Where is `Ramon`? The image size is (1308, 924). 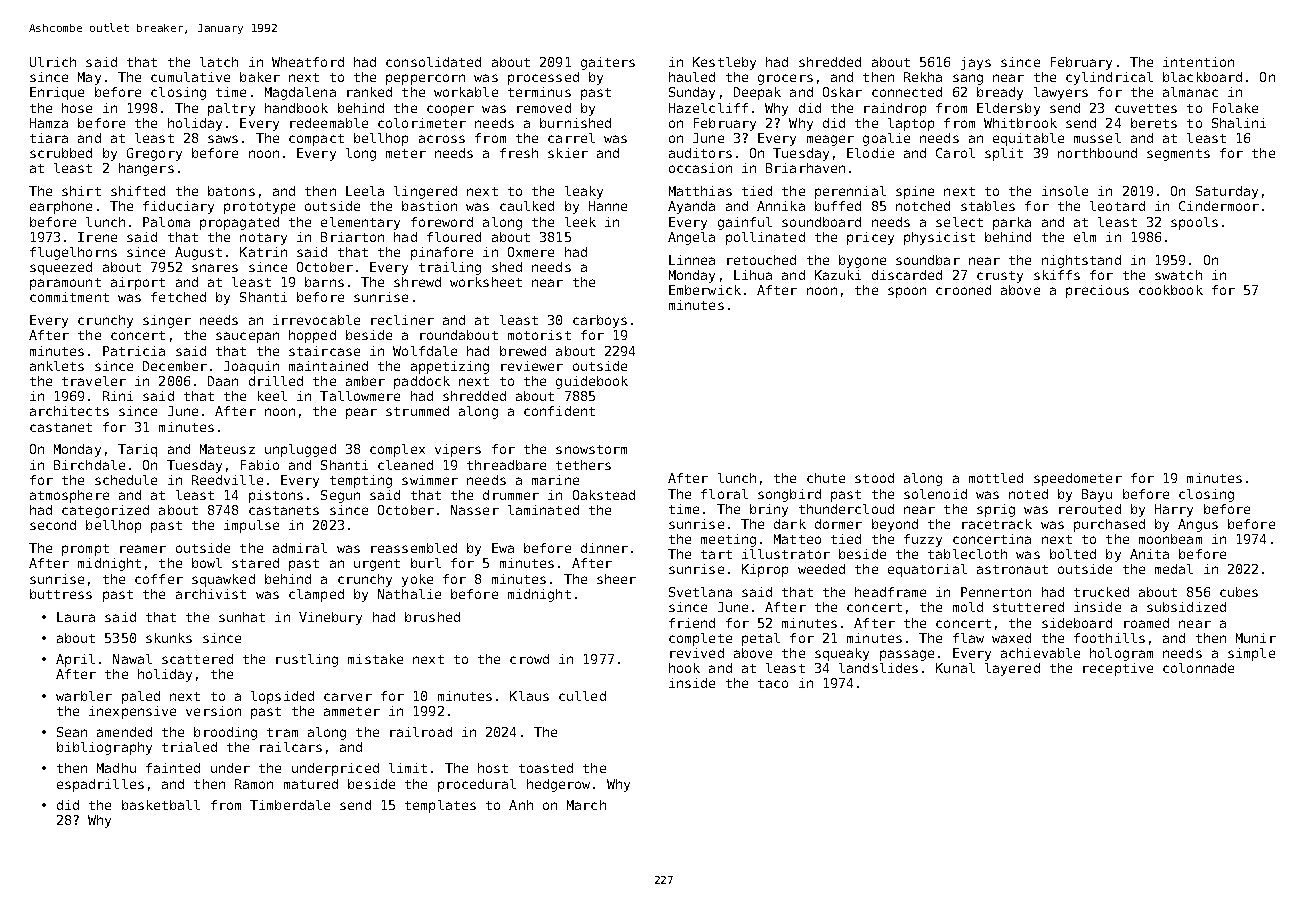 Ramon is located at coordinates (254, 784).
